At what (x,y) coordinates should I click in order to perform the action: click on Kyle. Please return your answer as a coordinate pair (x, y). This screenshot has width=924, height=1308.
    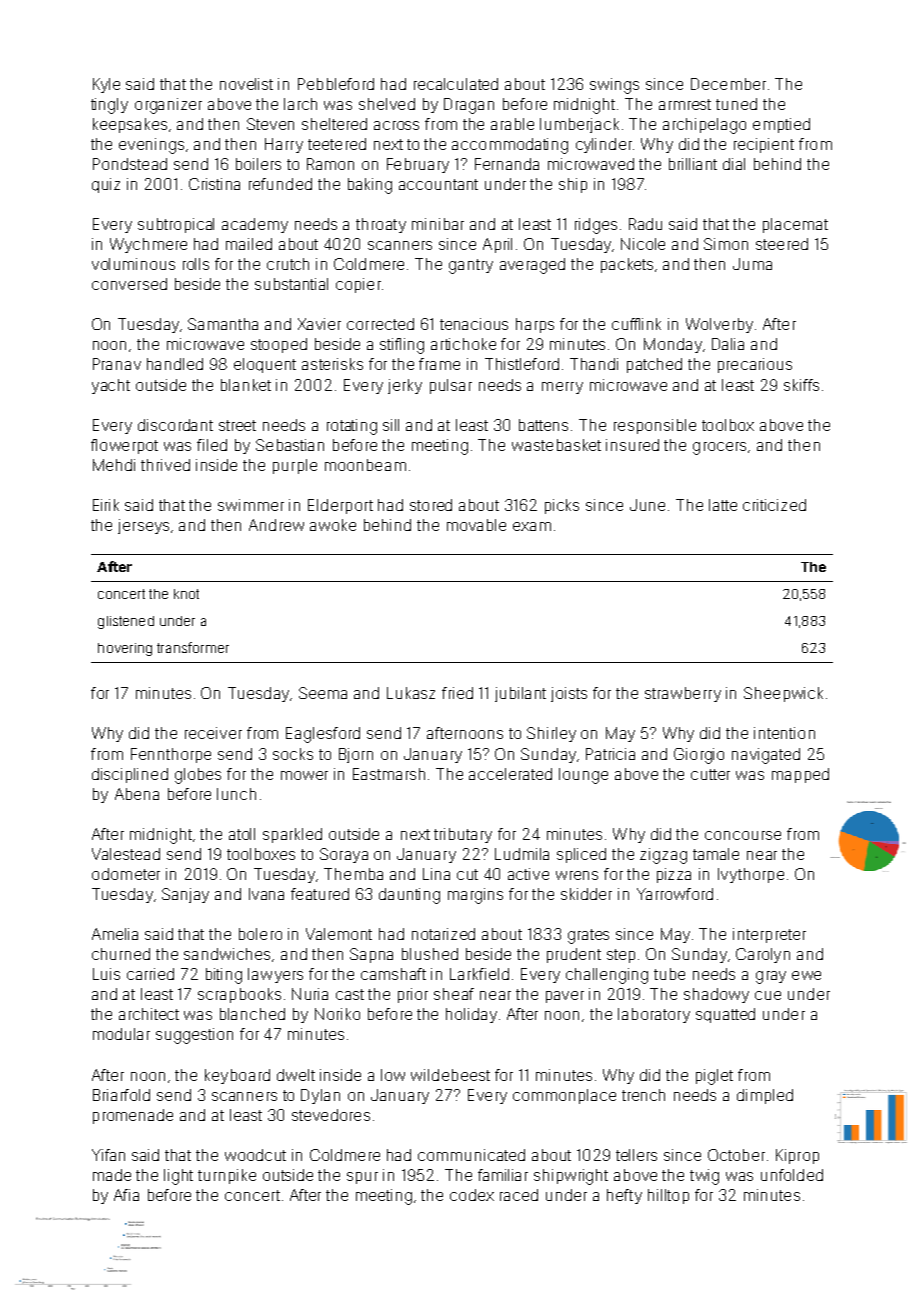
    Looking at the image, I should click on (106, 85).
